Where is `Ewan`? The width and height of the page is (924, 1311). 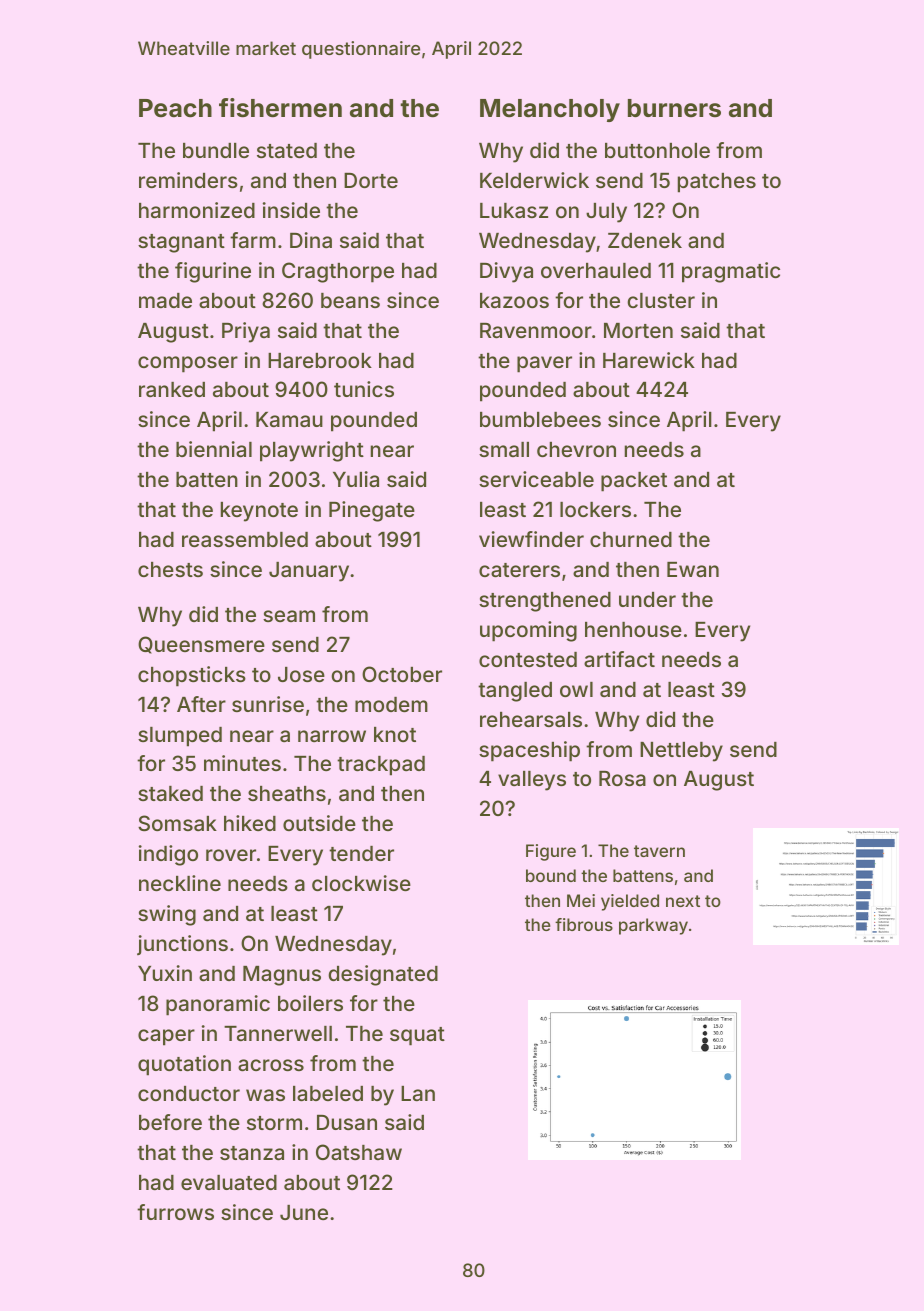 Ewan is located at coordinates (693, 569).
